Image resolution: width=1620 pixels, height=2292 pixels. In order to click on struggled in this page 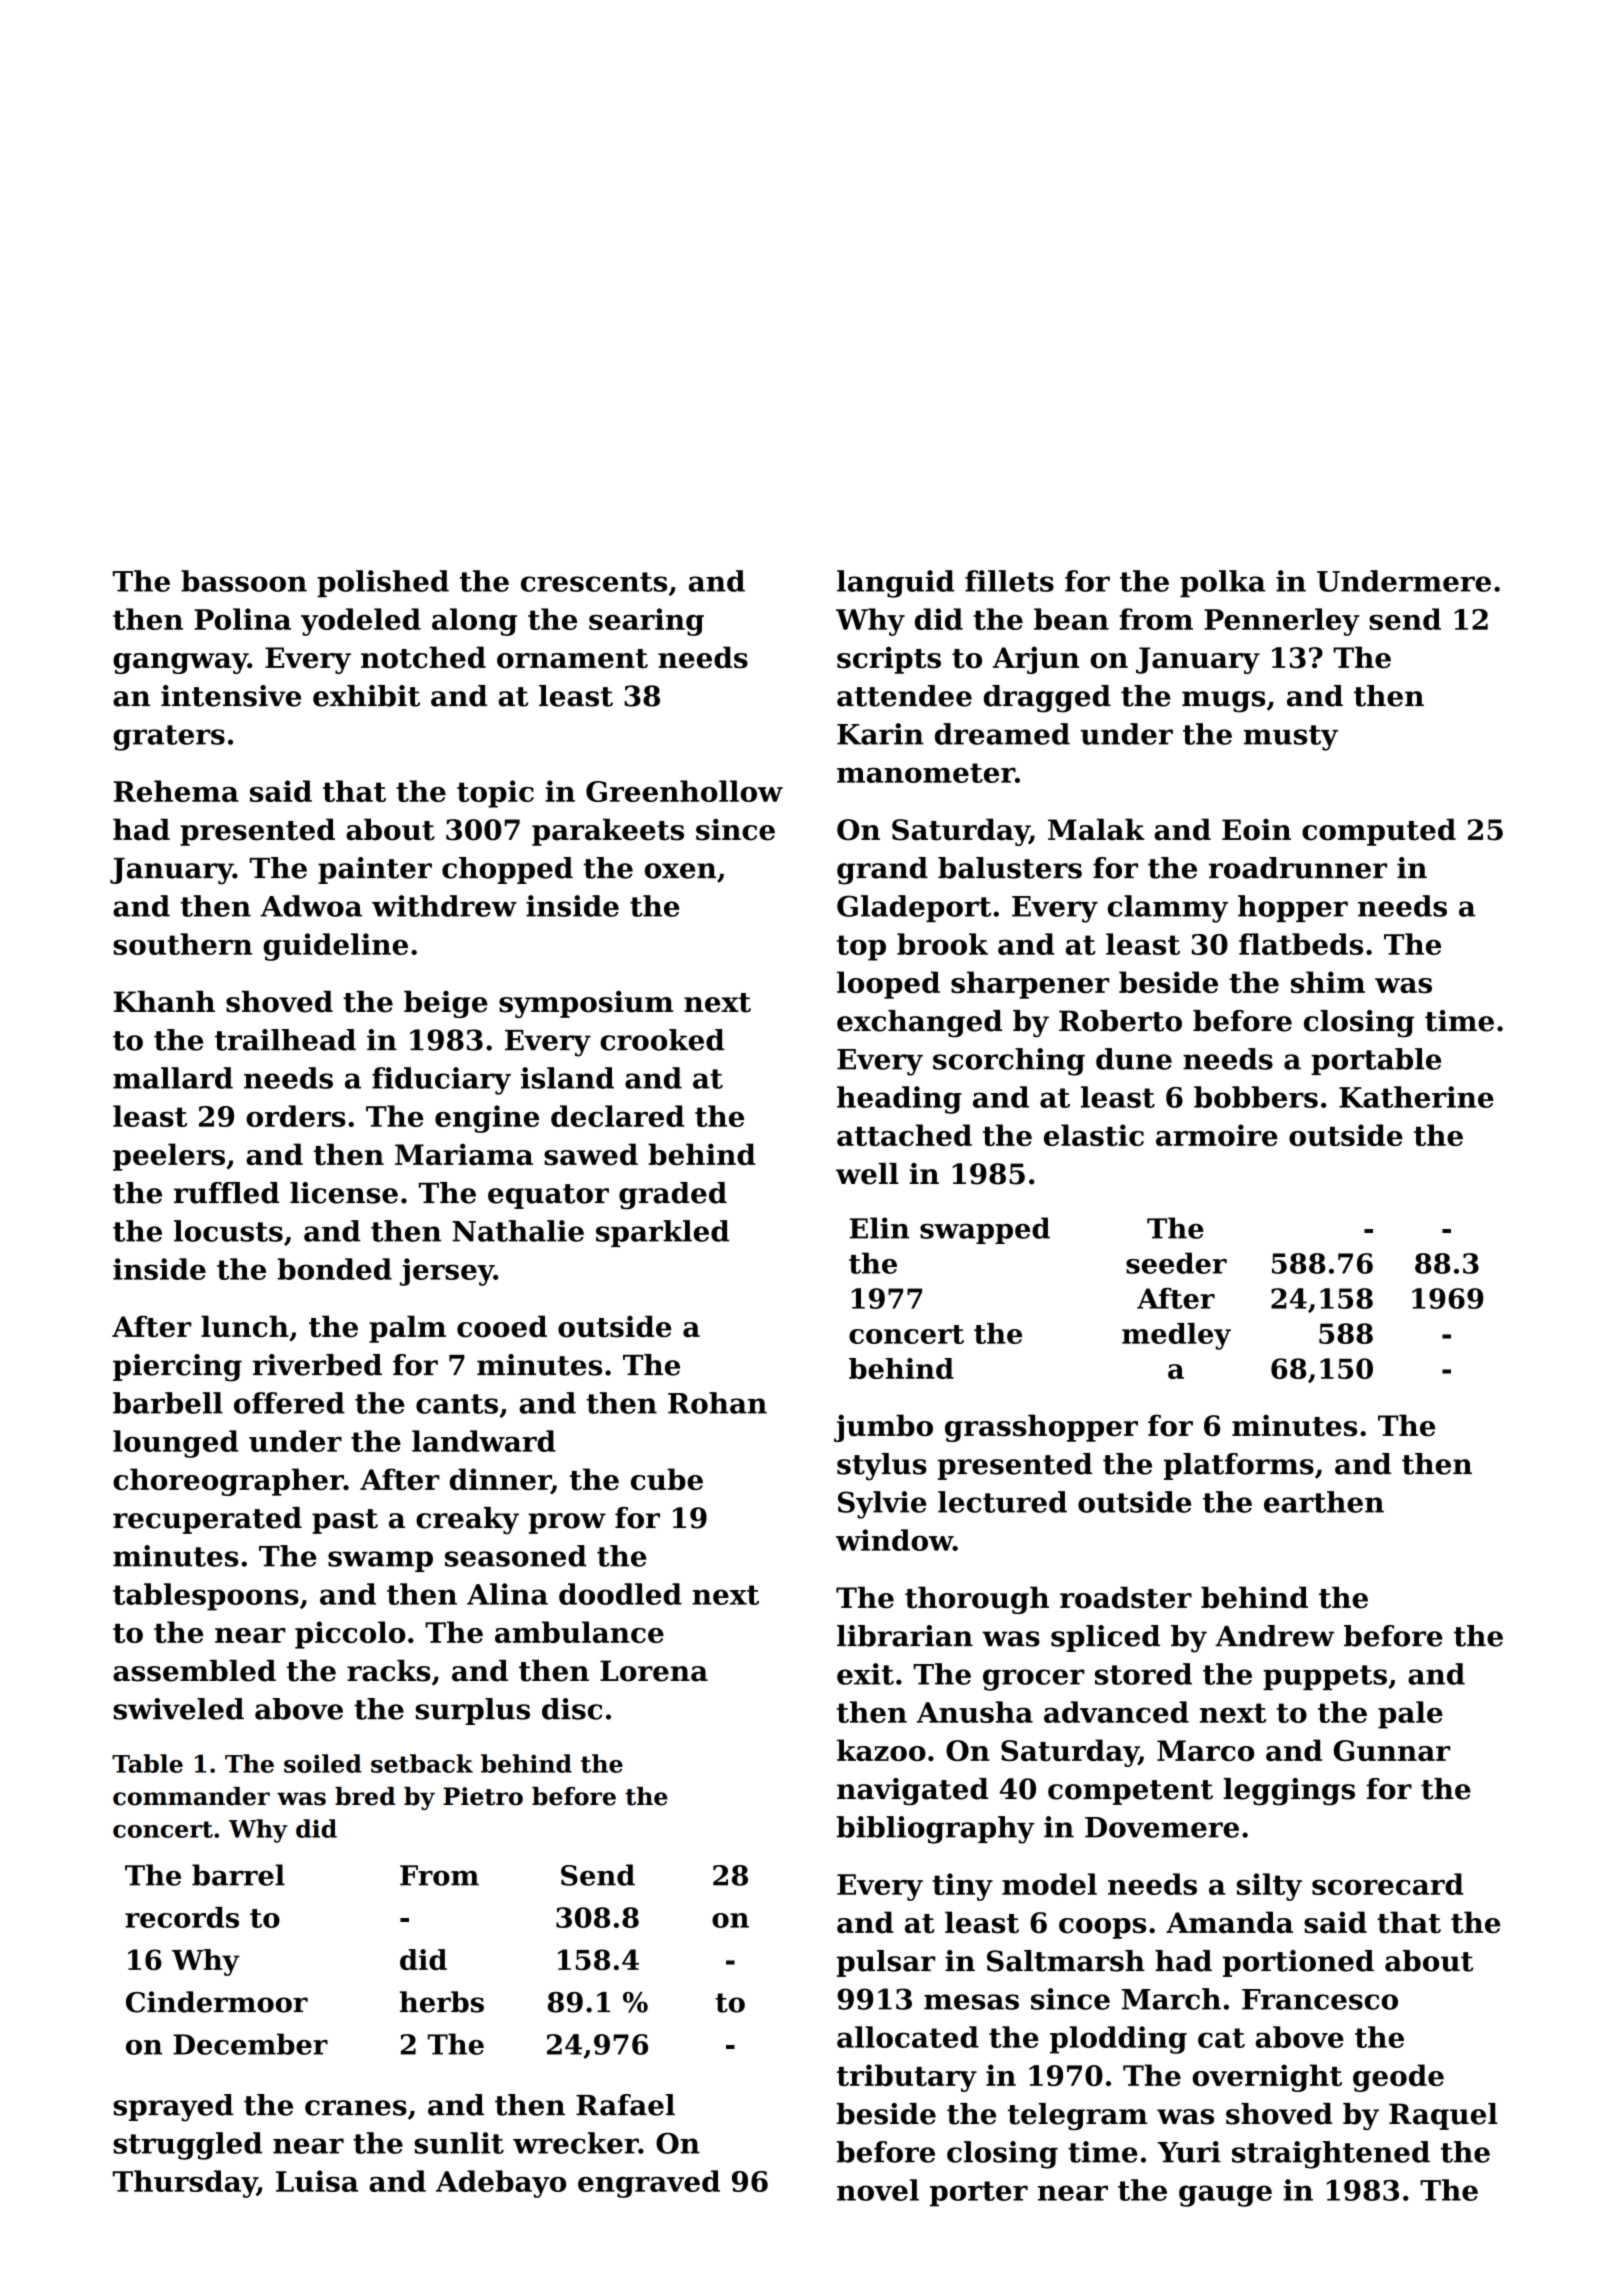, I will do `click(187, 2146)`.
